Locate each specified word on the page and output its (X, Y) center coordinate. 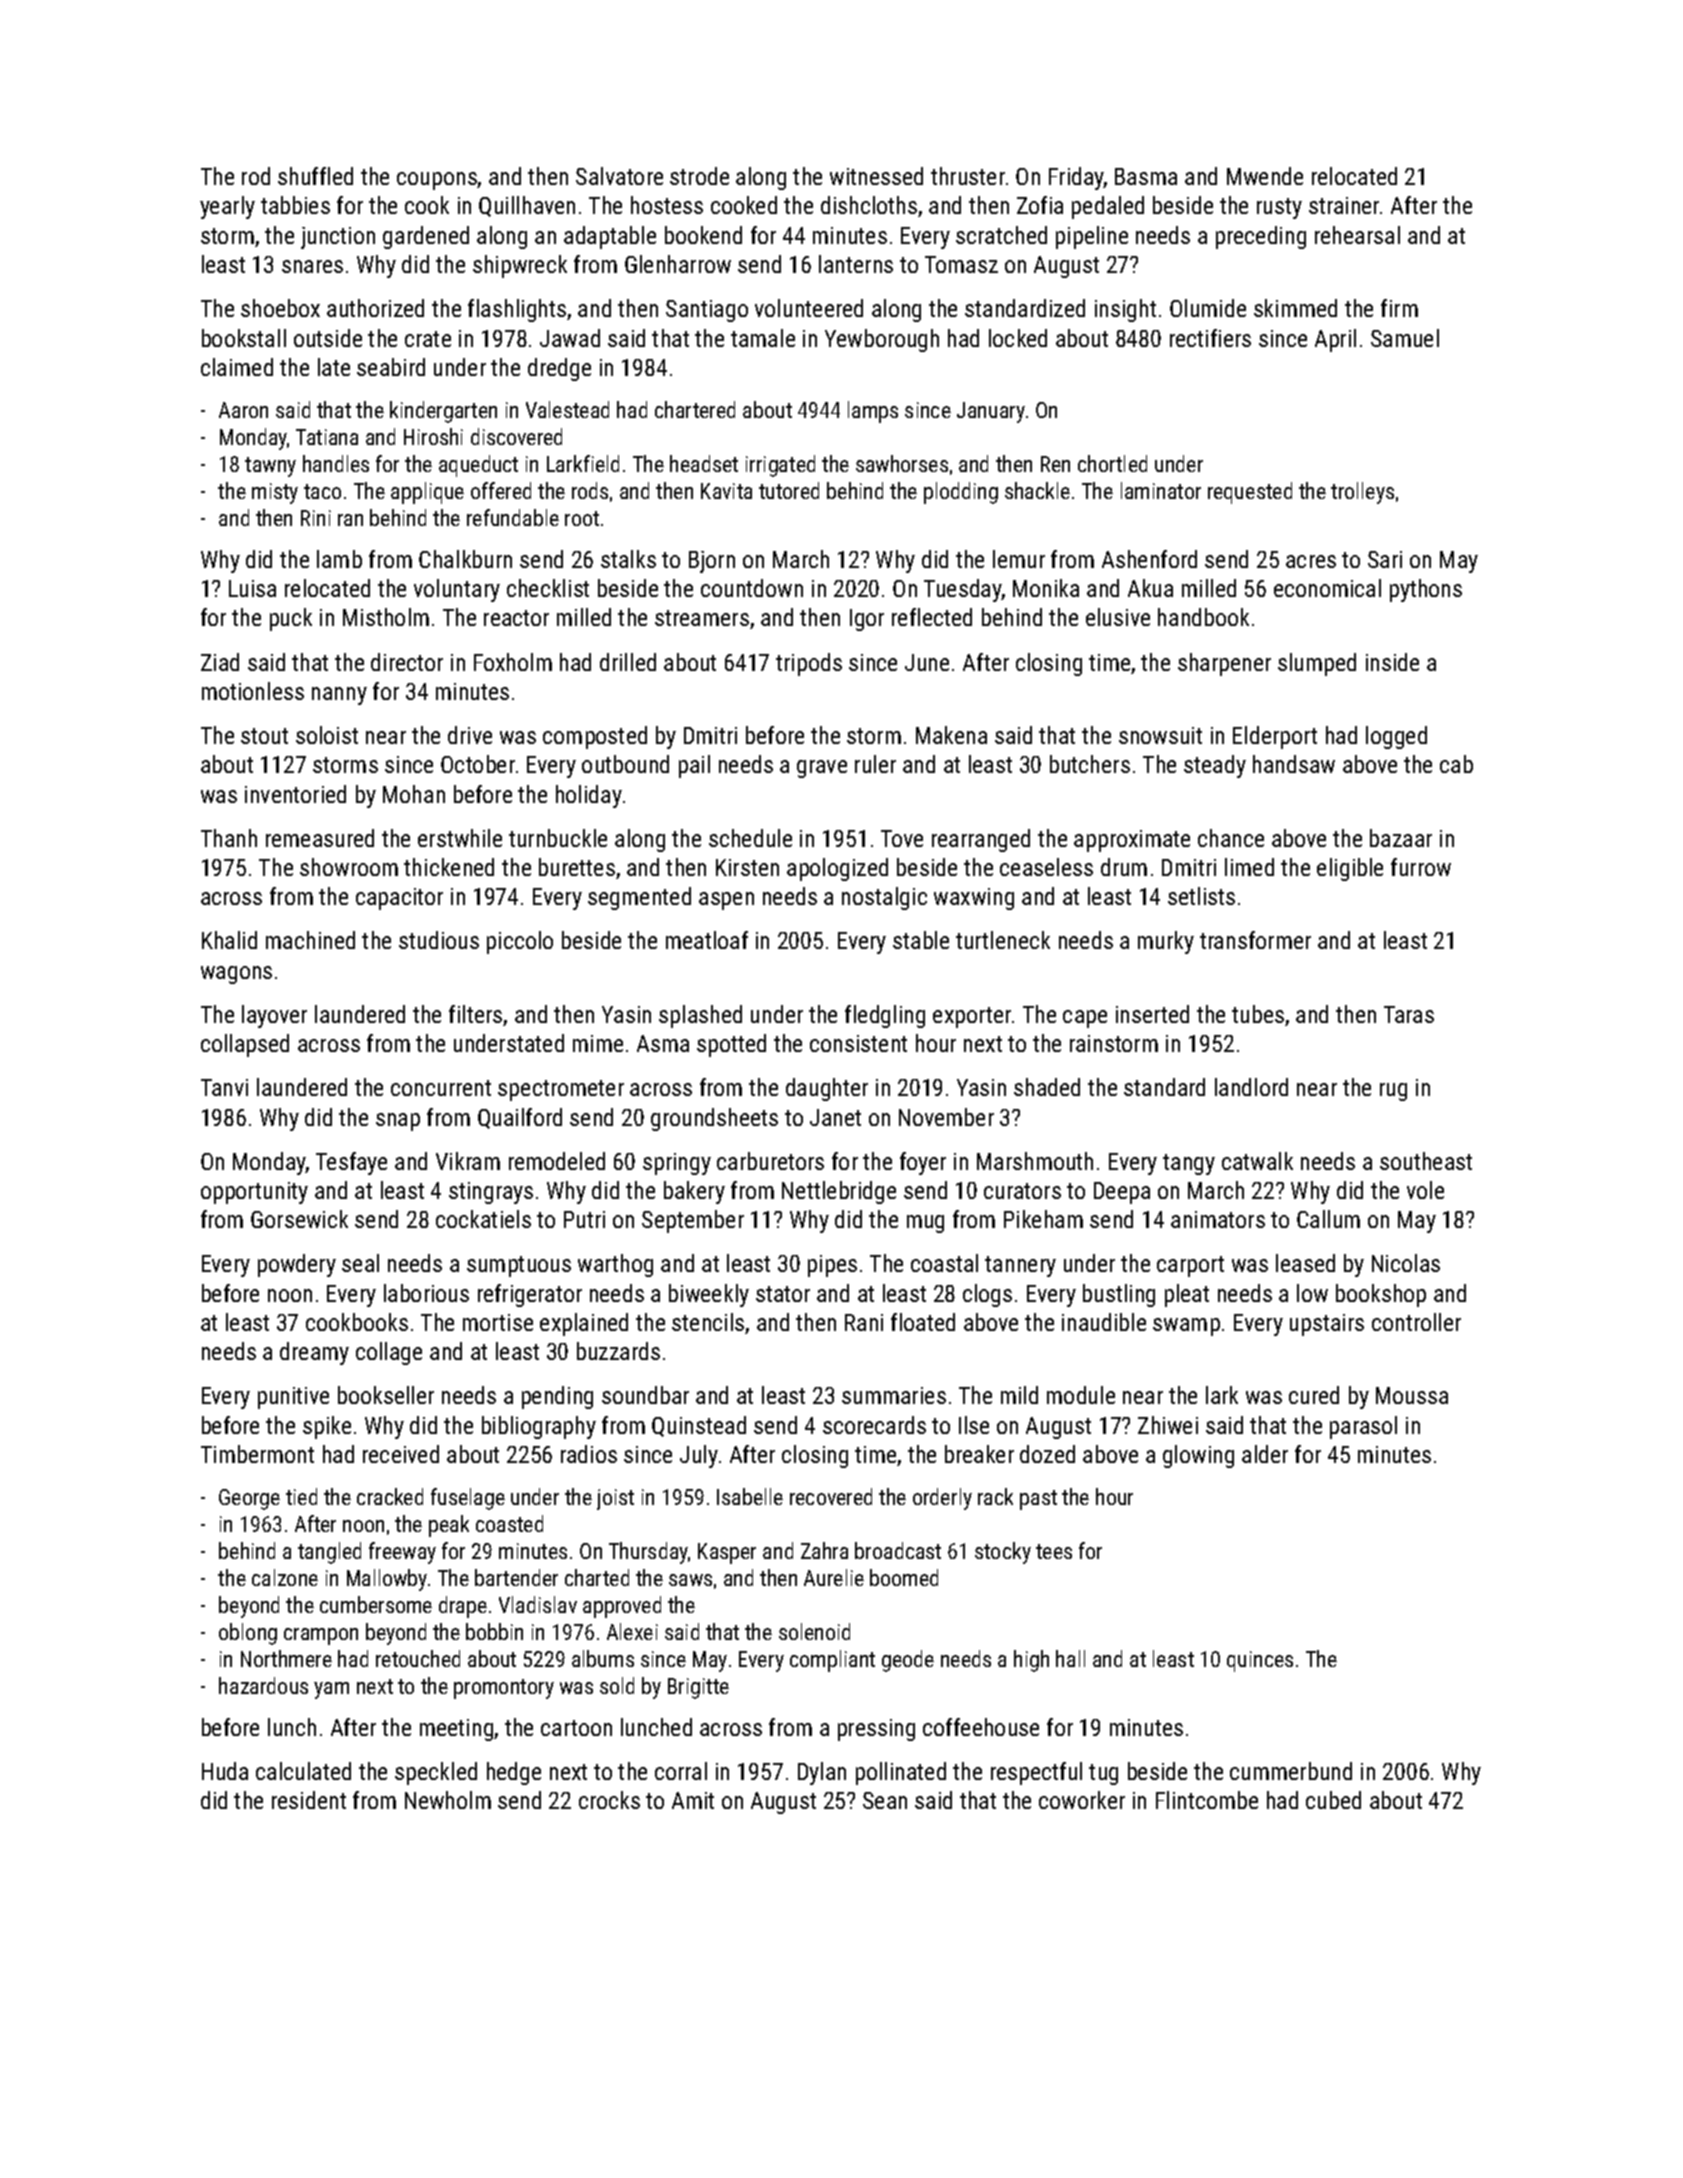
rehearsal (1357, 235)
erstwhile (460, 838)
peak (449, 1526)
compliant (832, 1661)
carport (1190, 1266)
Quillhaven (527, 206)
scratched (1001, 235)
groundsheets (714, 1119)
